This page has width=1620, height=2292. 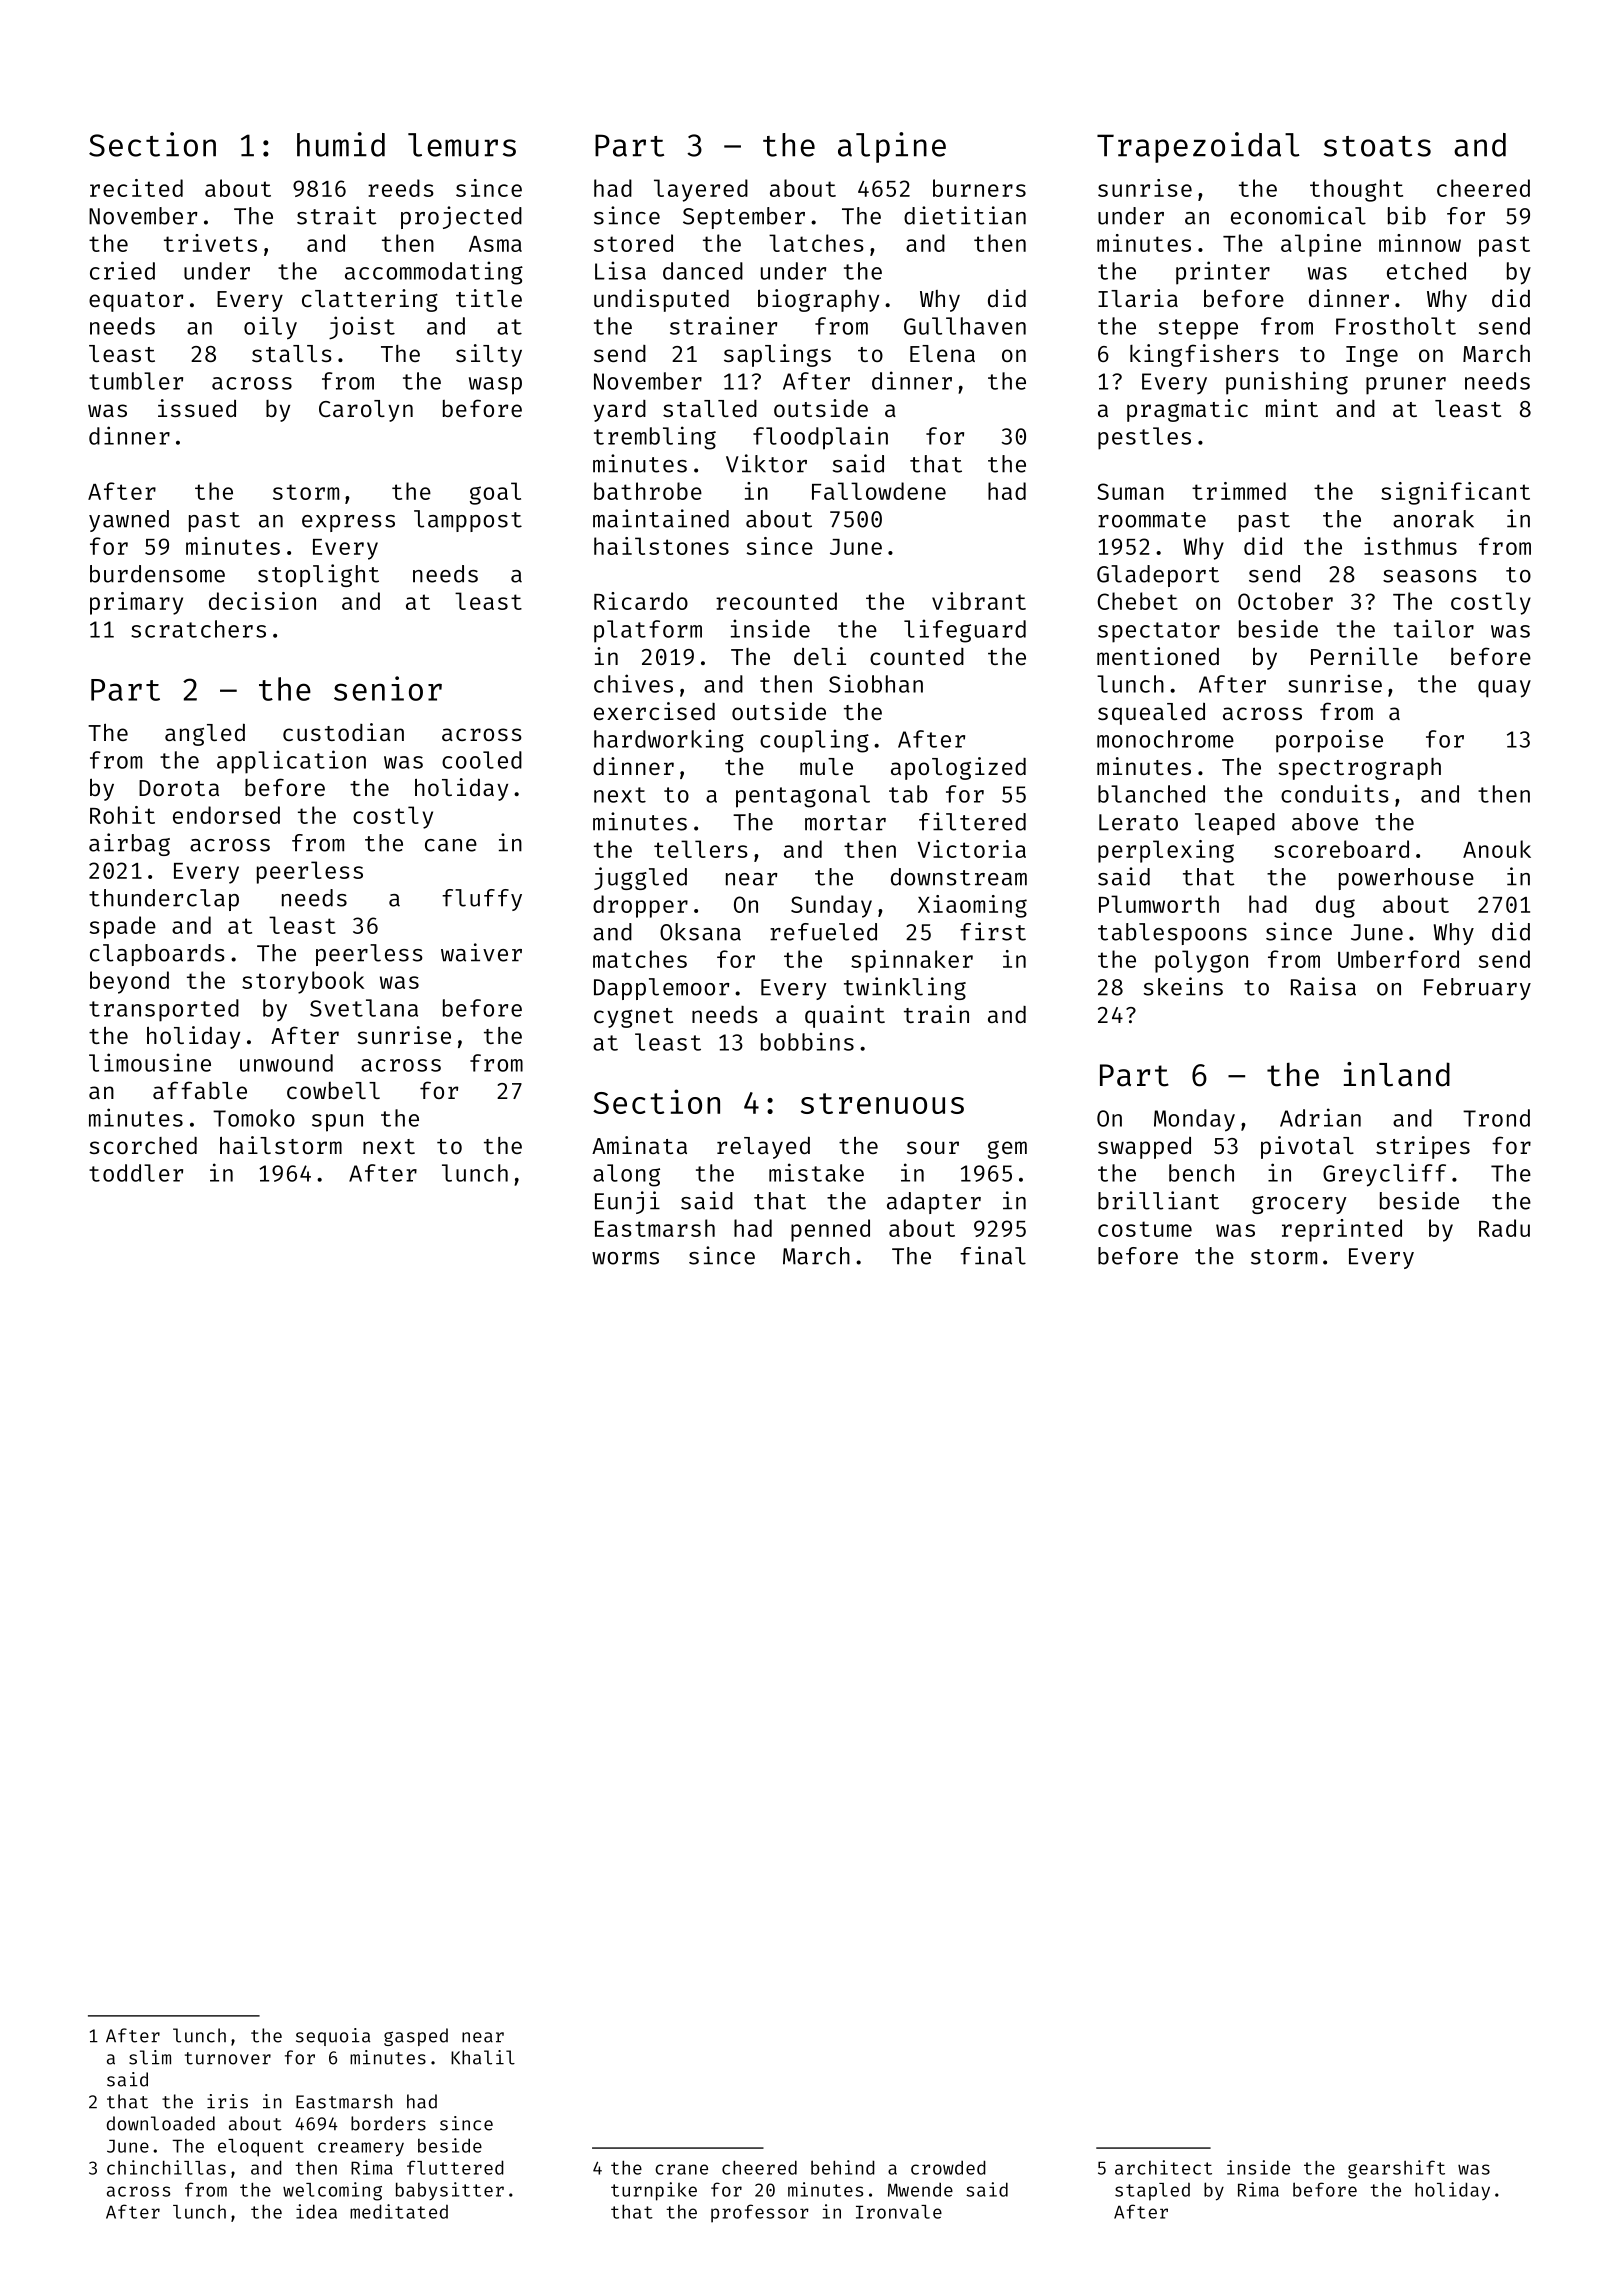 What do you see at coordinates (879, 491) in the page?
I see `Fallowdene` at bounding box center [879, 491].
